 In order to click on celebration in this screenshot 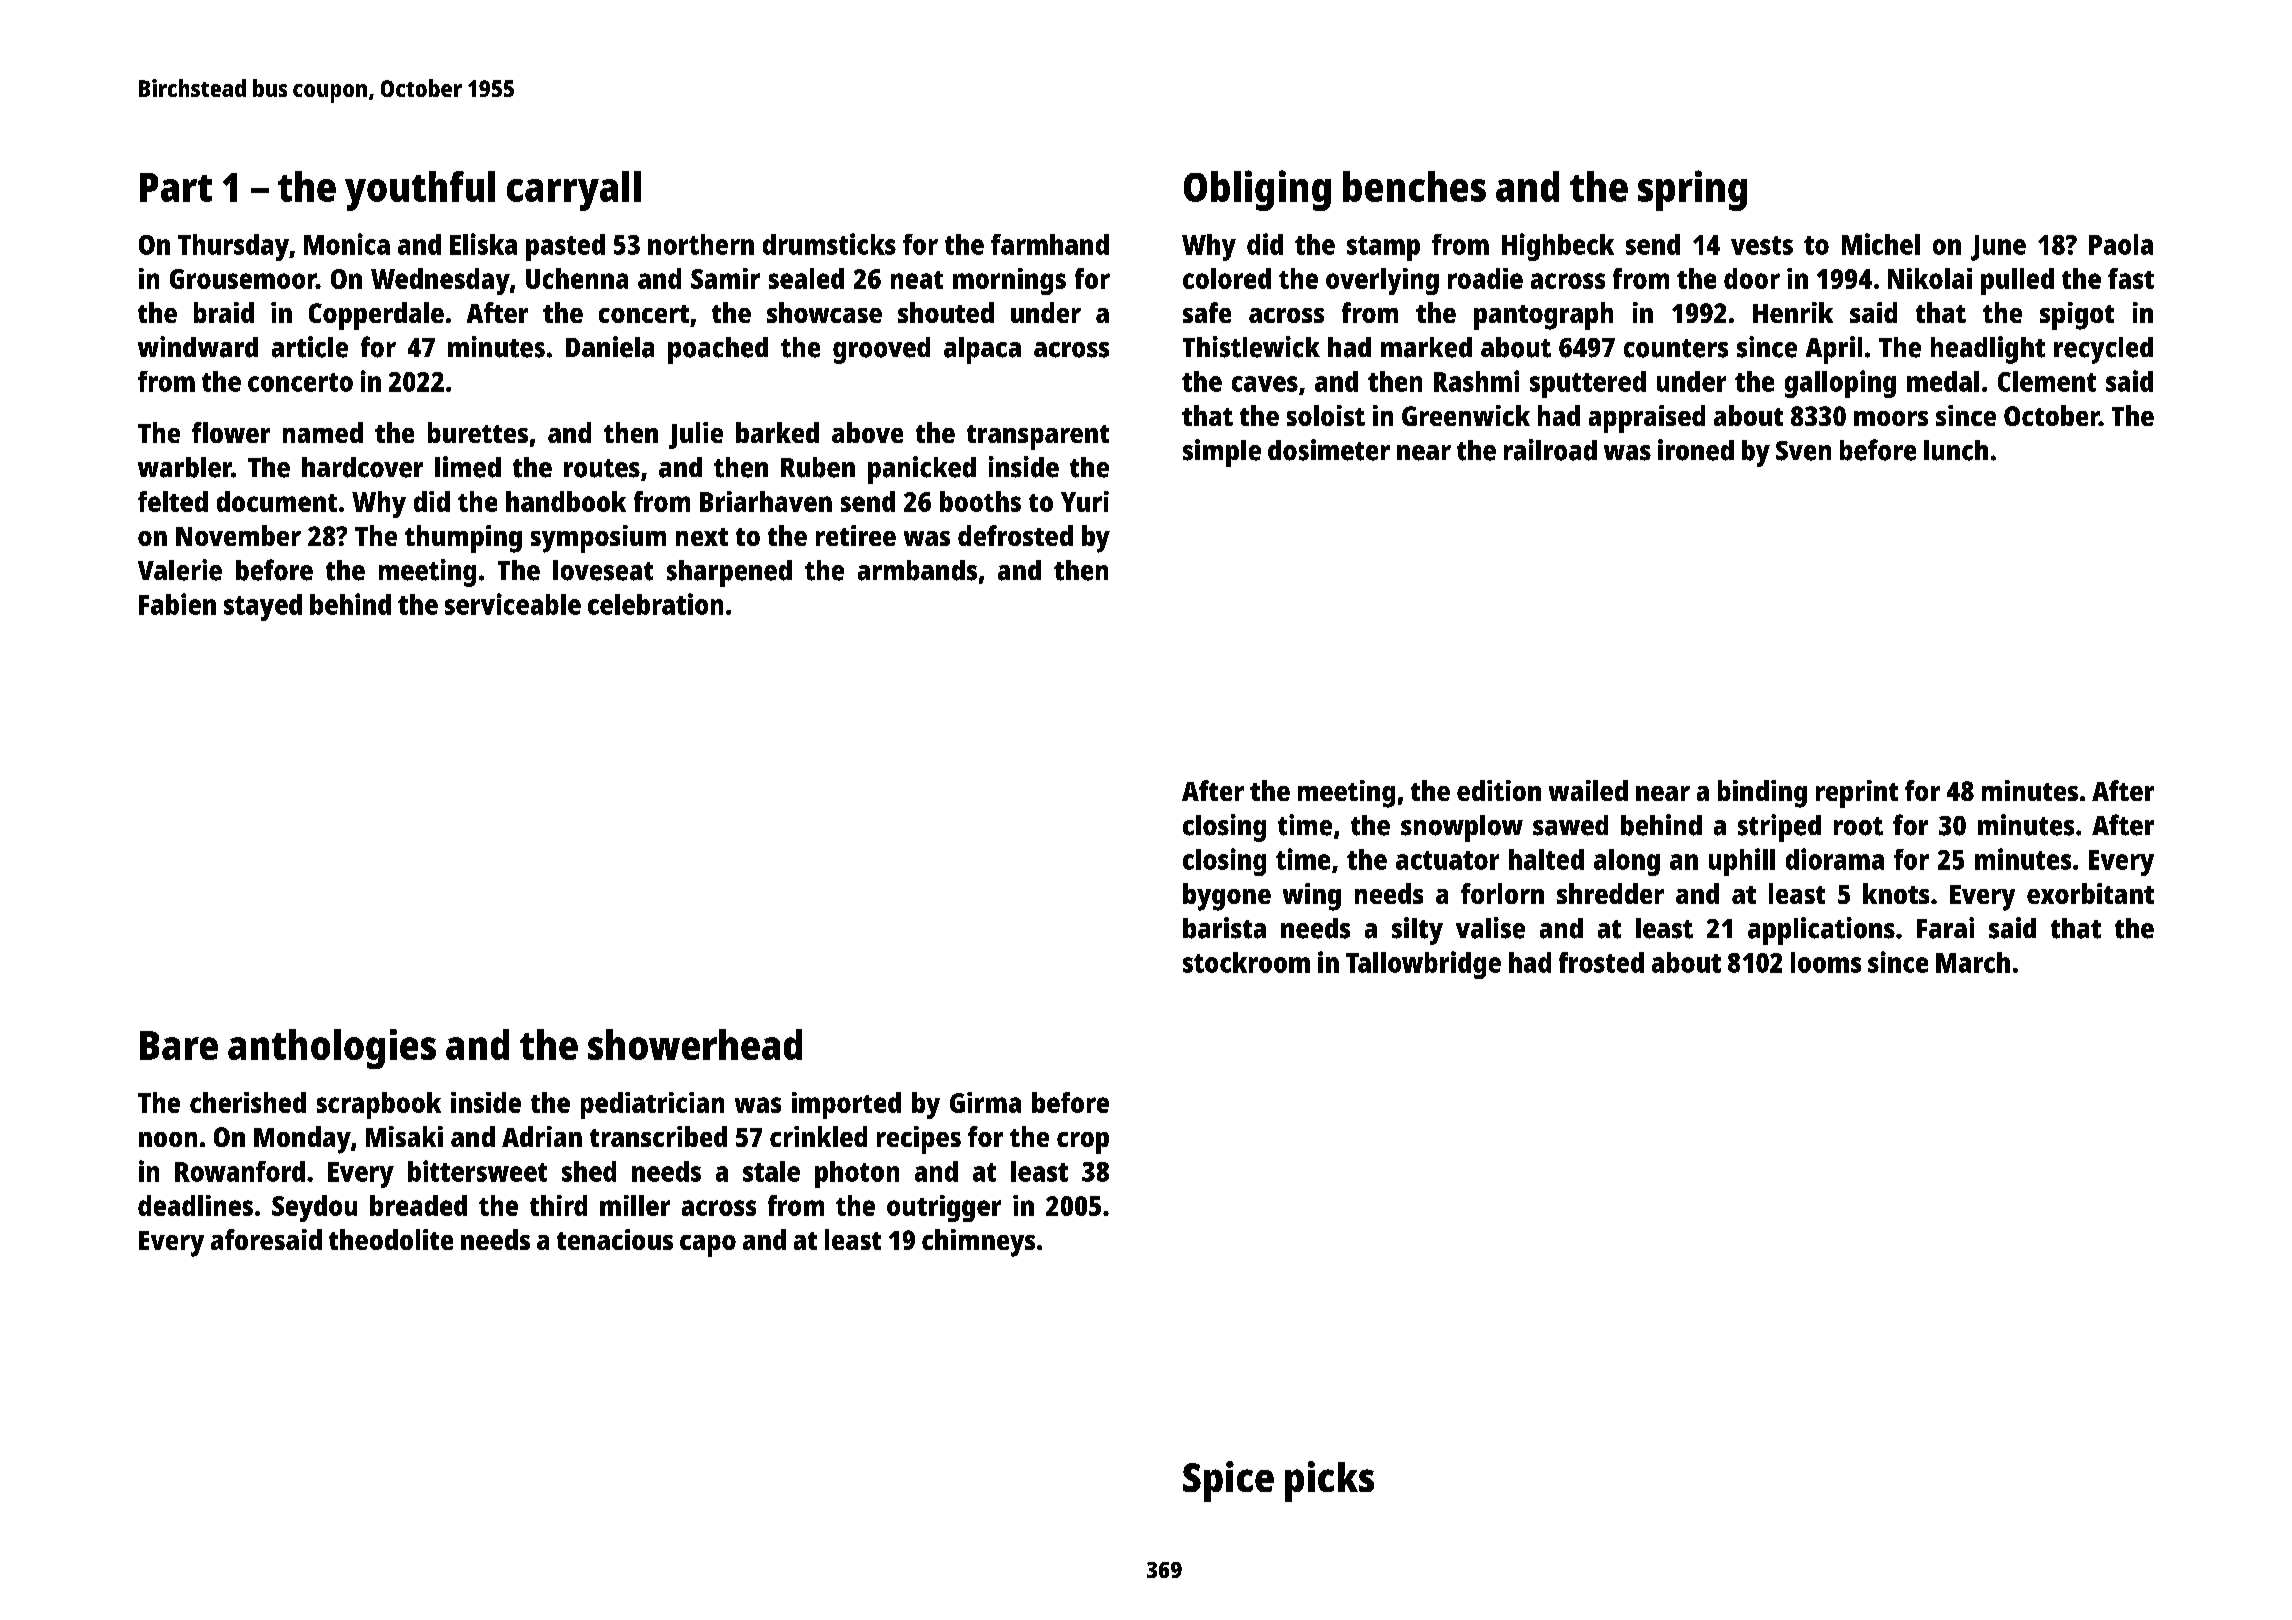, I will do `click(655, 604)`.
